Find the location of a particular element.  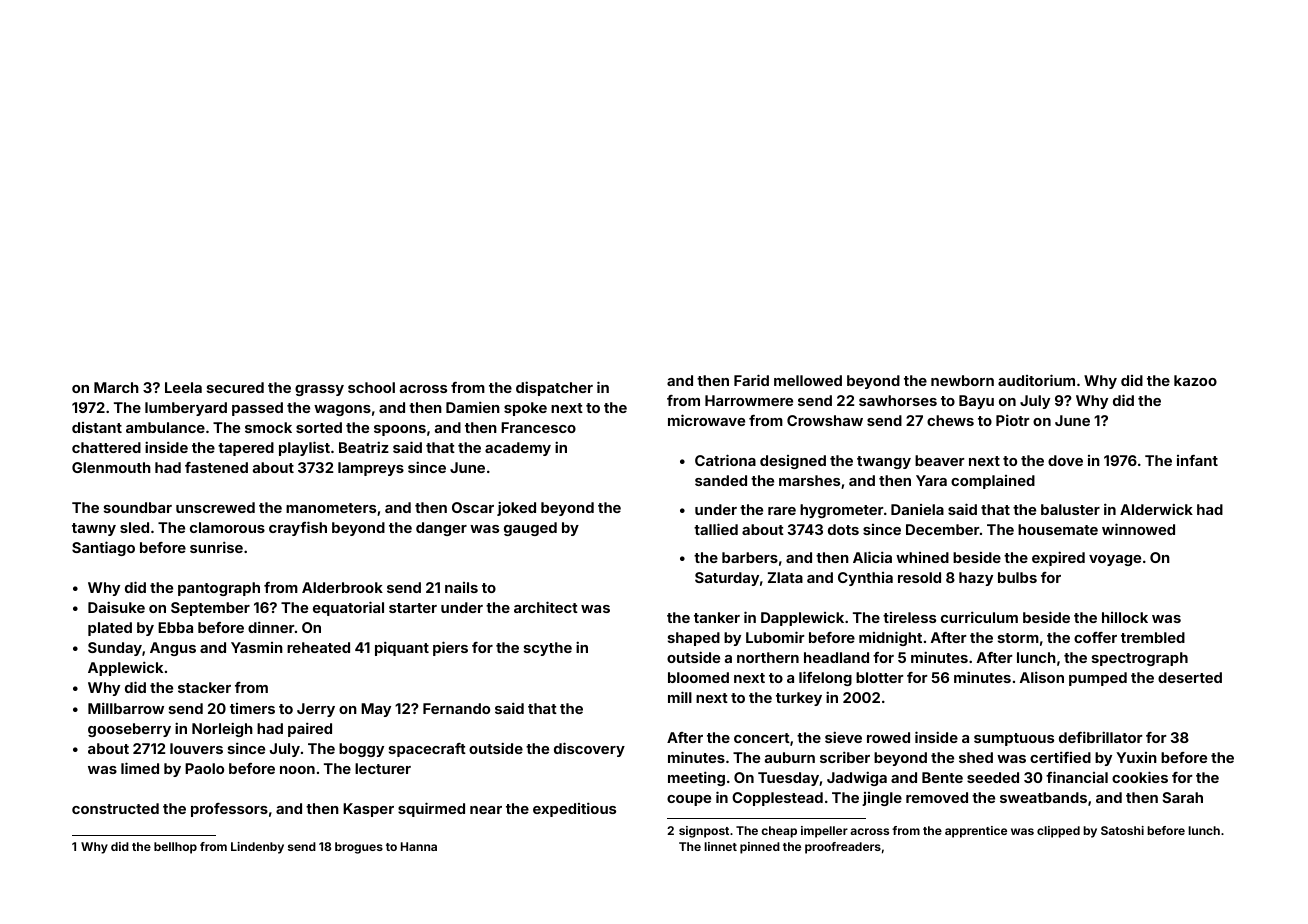

Norleigh is located at coordinates (222, 729).
